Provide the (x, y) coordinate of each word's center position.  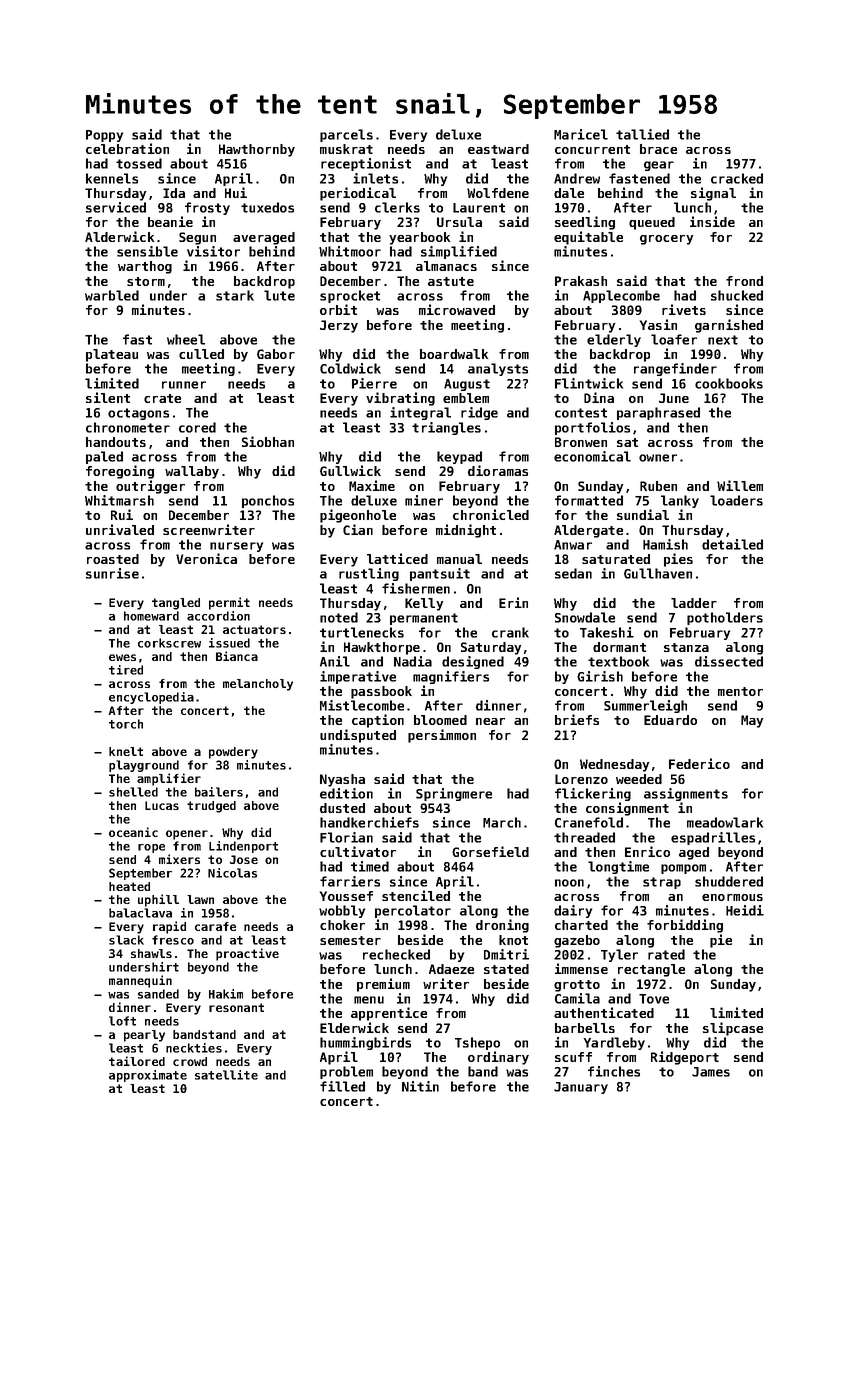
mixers (179, 859)
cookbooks (729, 383)
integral (420, 413)
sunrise (112, 573)
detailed (732, 544)
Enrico (647, 851)
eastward (498, 149)
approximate (148, 1076)
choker (342, 925)
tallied (642, 134)
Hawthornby (257, 150)
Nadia (413, 661)
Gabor (276, 354)
